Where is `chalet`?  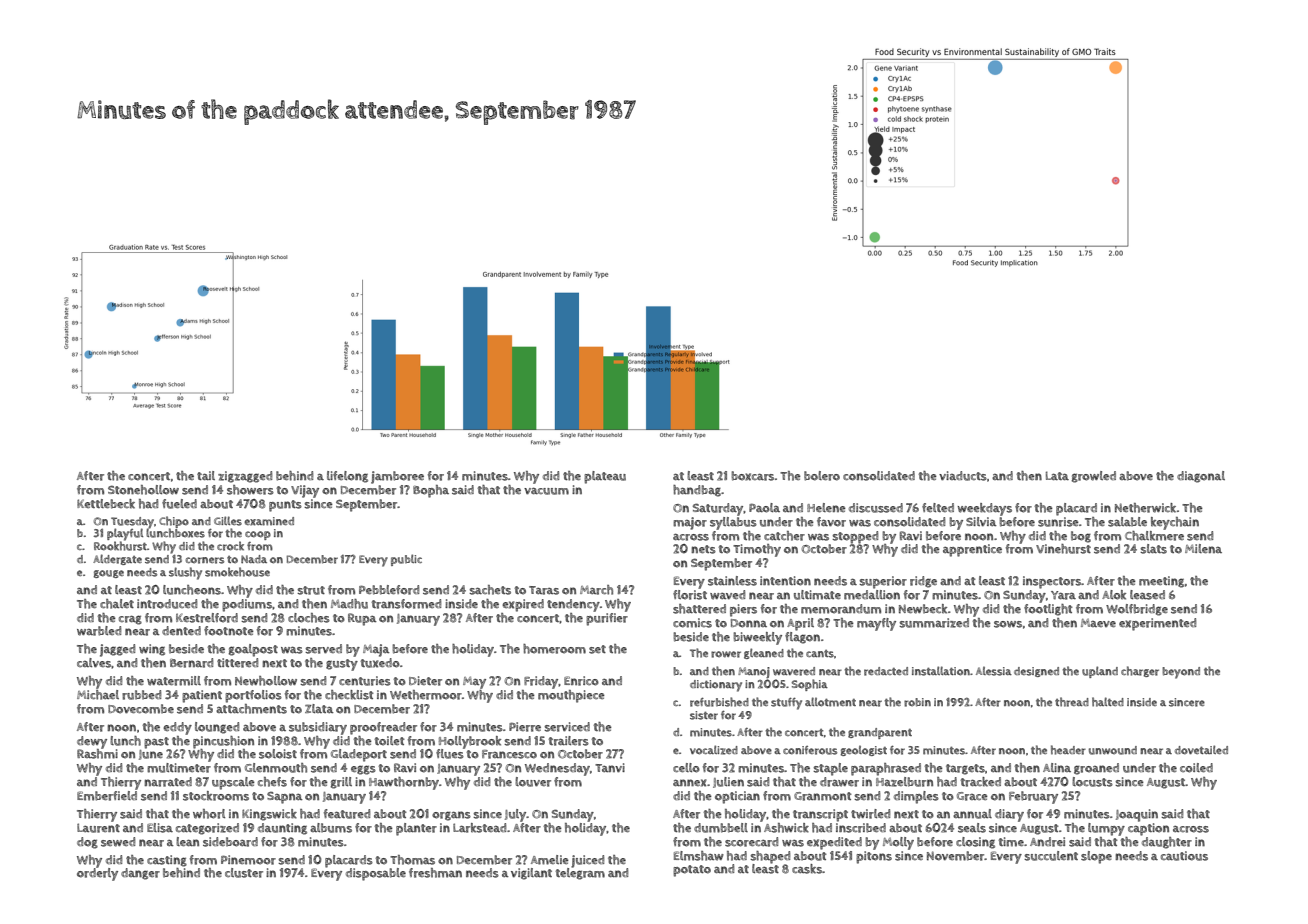 chalet is located at coordinates (117, 604).
